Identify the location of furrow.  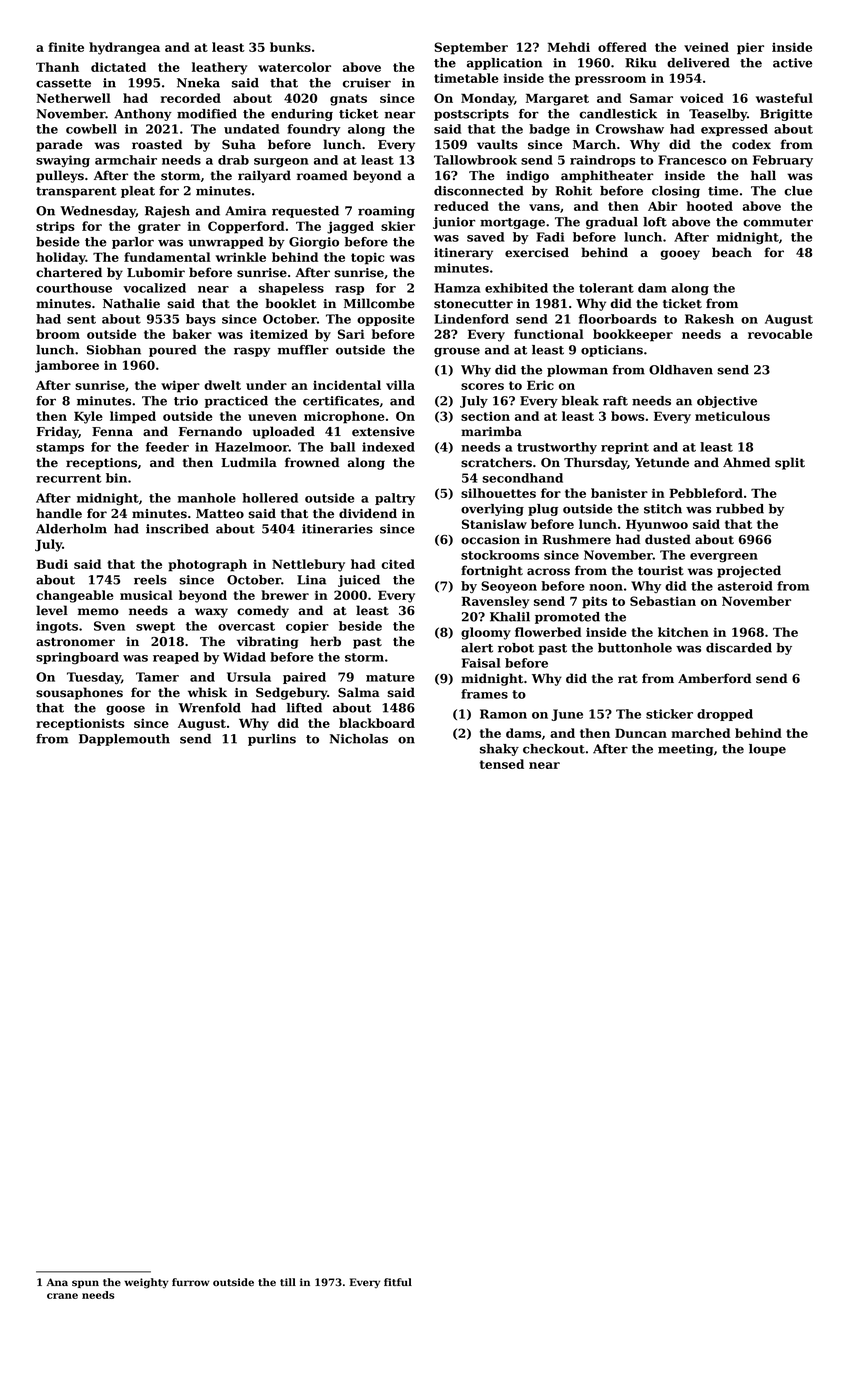
(191, 1282).
